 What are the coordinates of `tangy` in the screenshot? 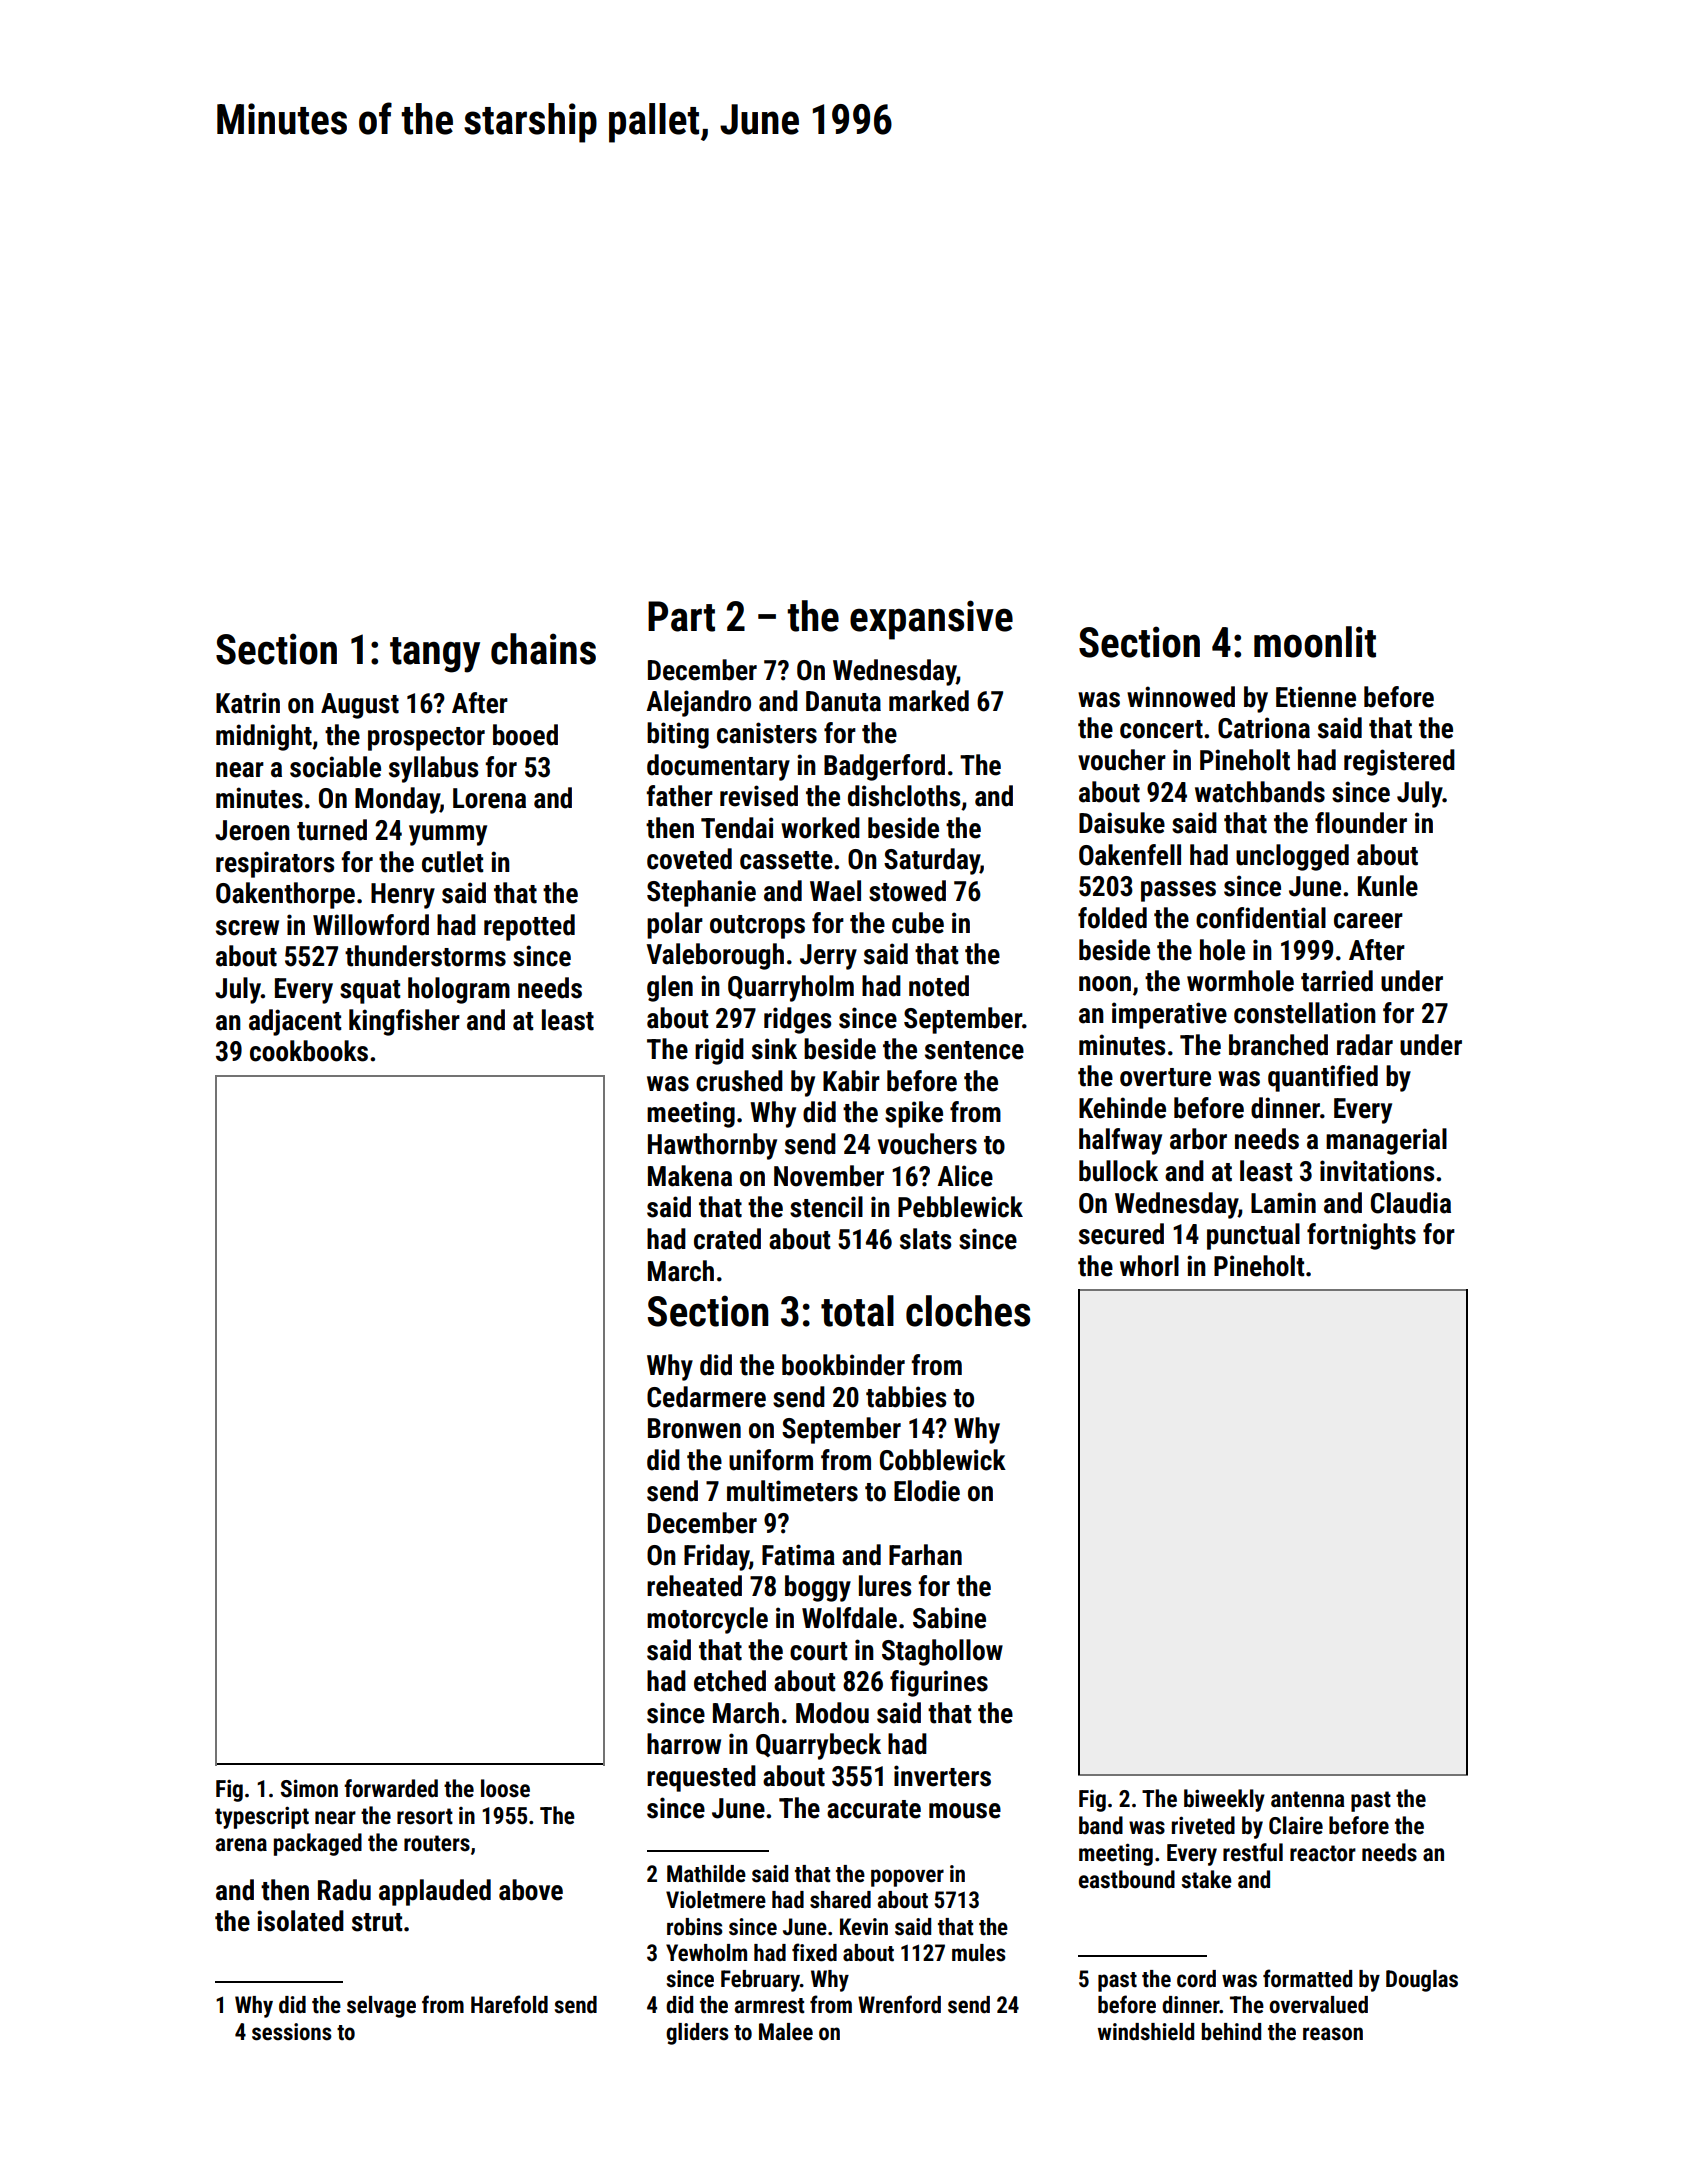 It's located at (435, 655).
